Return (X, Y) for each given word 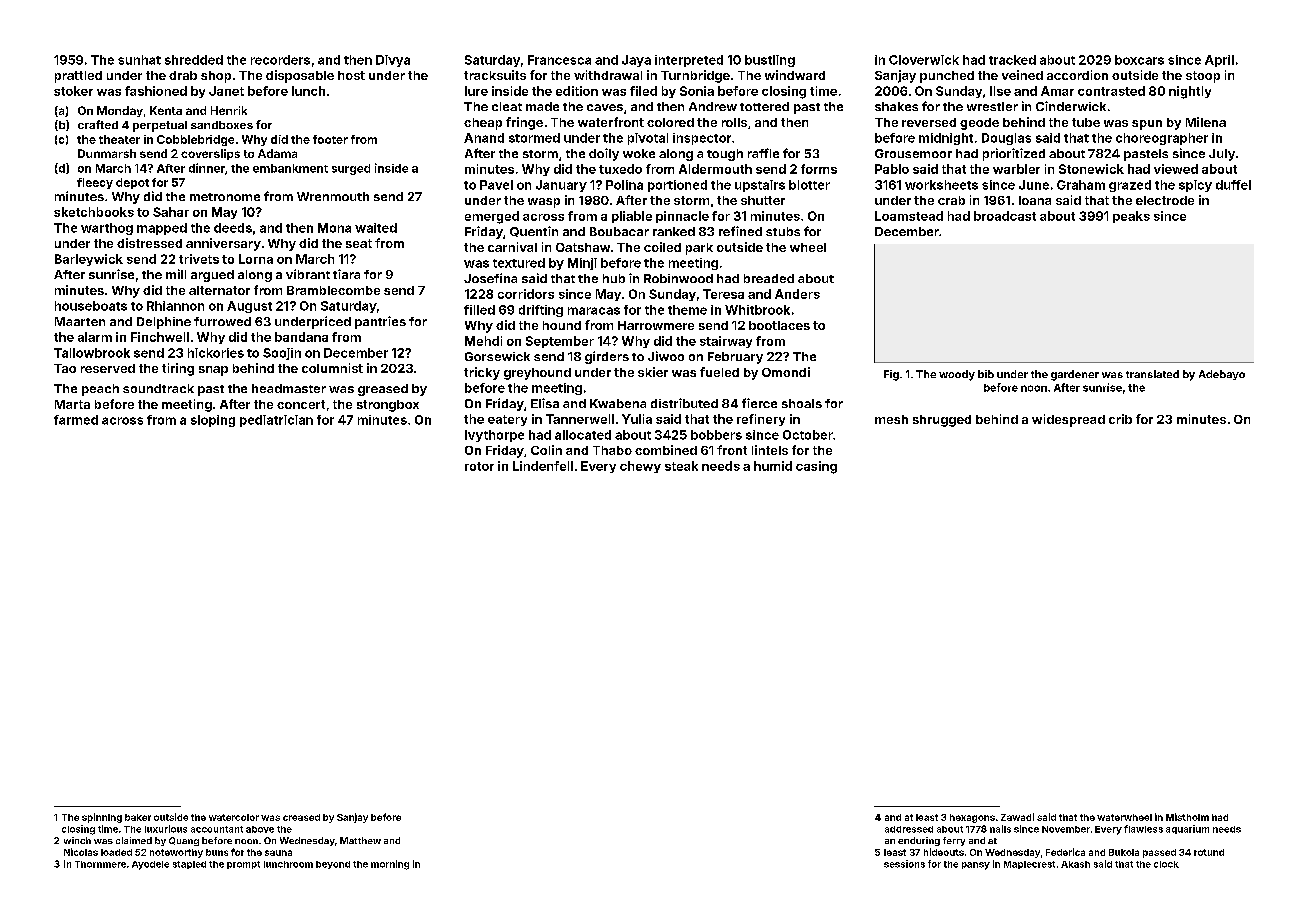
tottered (764, 106)
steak (681, 466)
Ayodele (150, 865)
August (249, 307)
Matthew (360, 840)
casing (816, 467)
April (1219, 61)
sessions (904, 864)
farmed (76, 420)
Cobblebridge (195, 140)
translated (1152, 374)
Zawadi (1017, 817)
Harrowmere (656, 325)
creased (301, 817)
